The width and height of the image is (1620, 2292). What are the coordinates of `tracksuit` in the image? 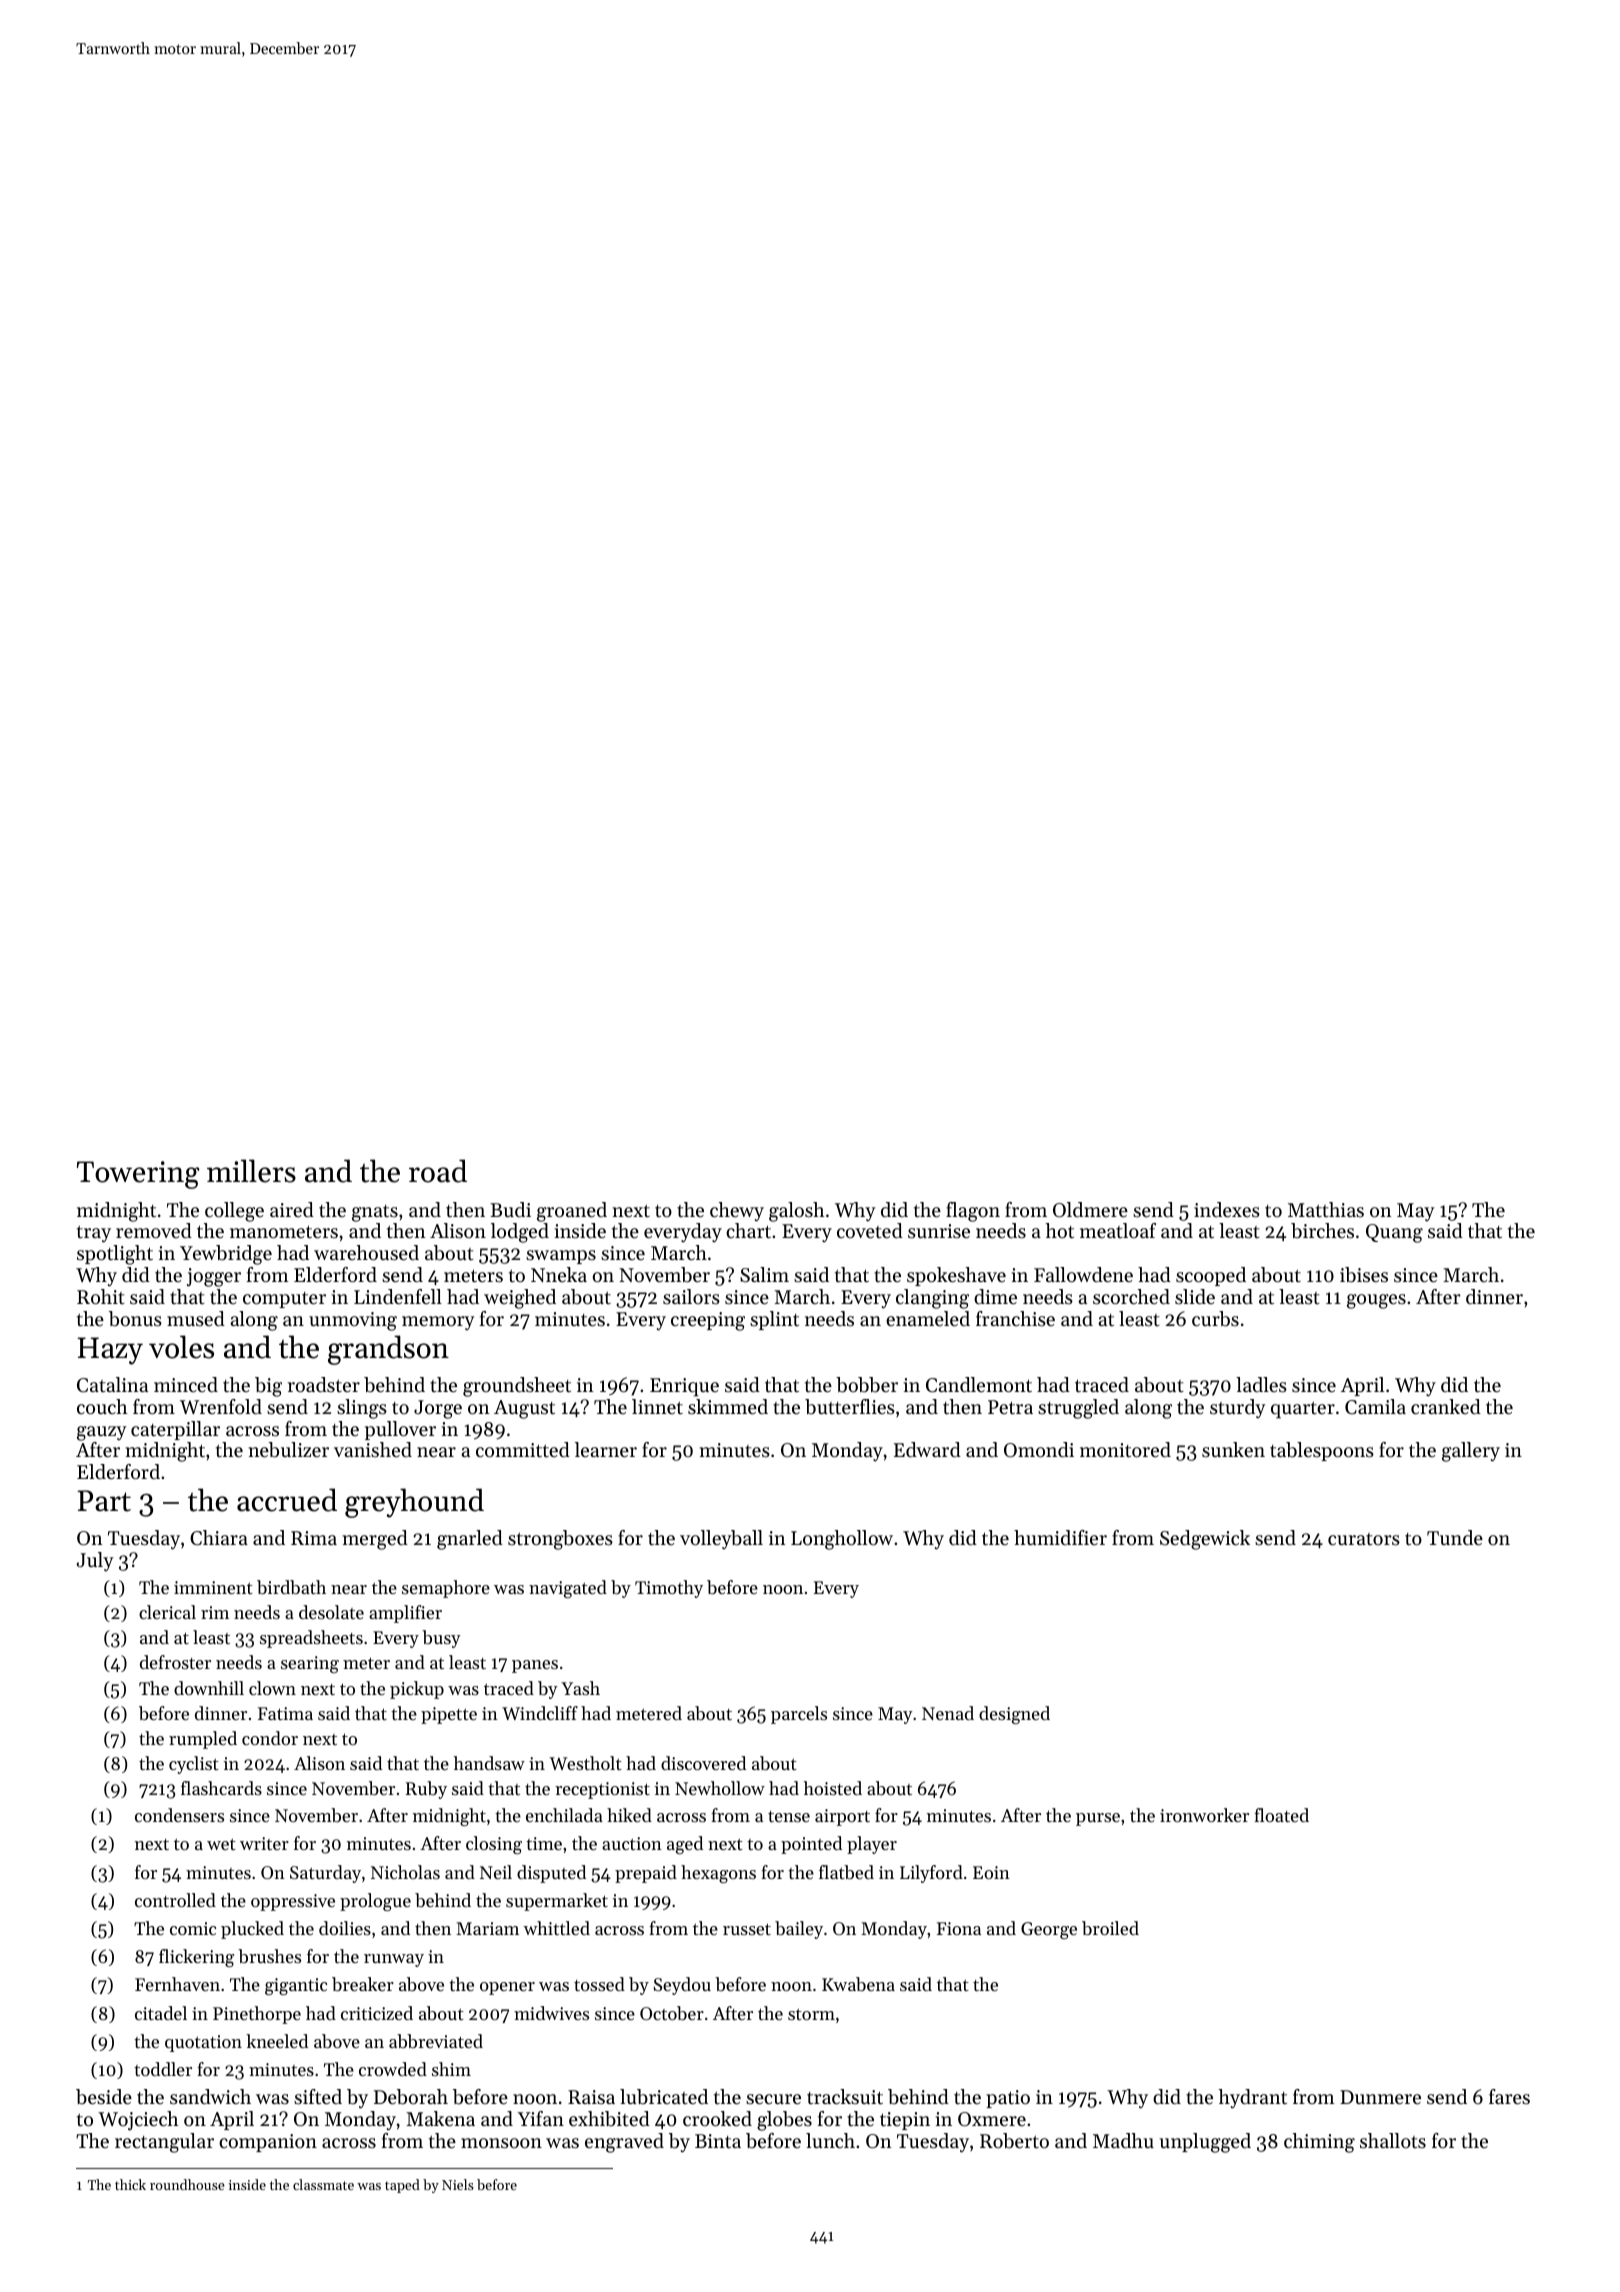 It's located at (845, 2097).
